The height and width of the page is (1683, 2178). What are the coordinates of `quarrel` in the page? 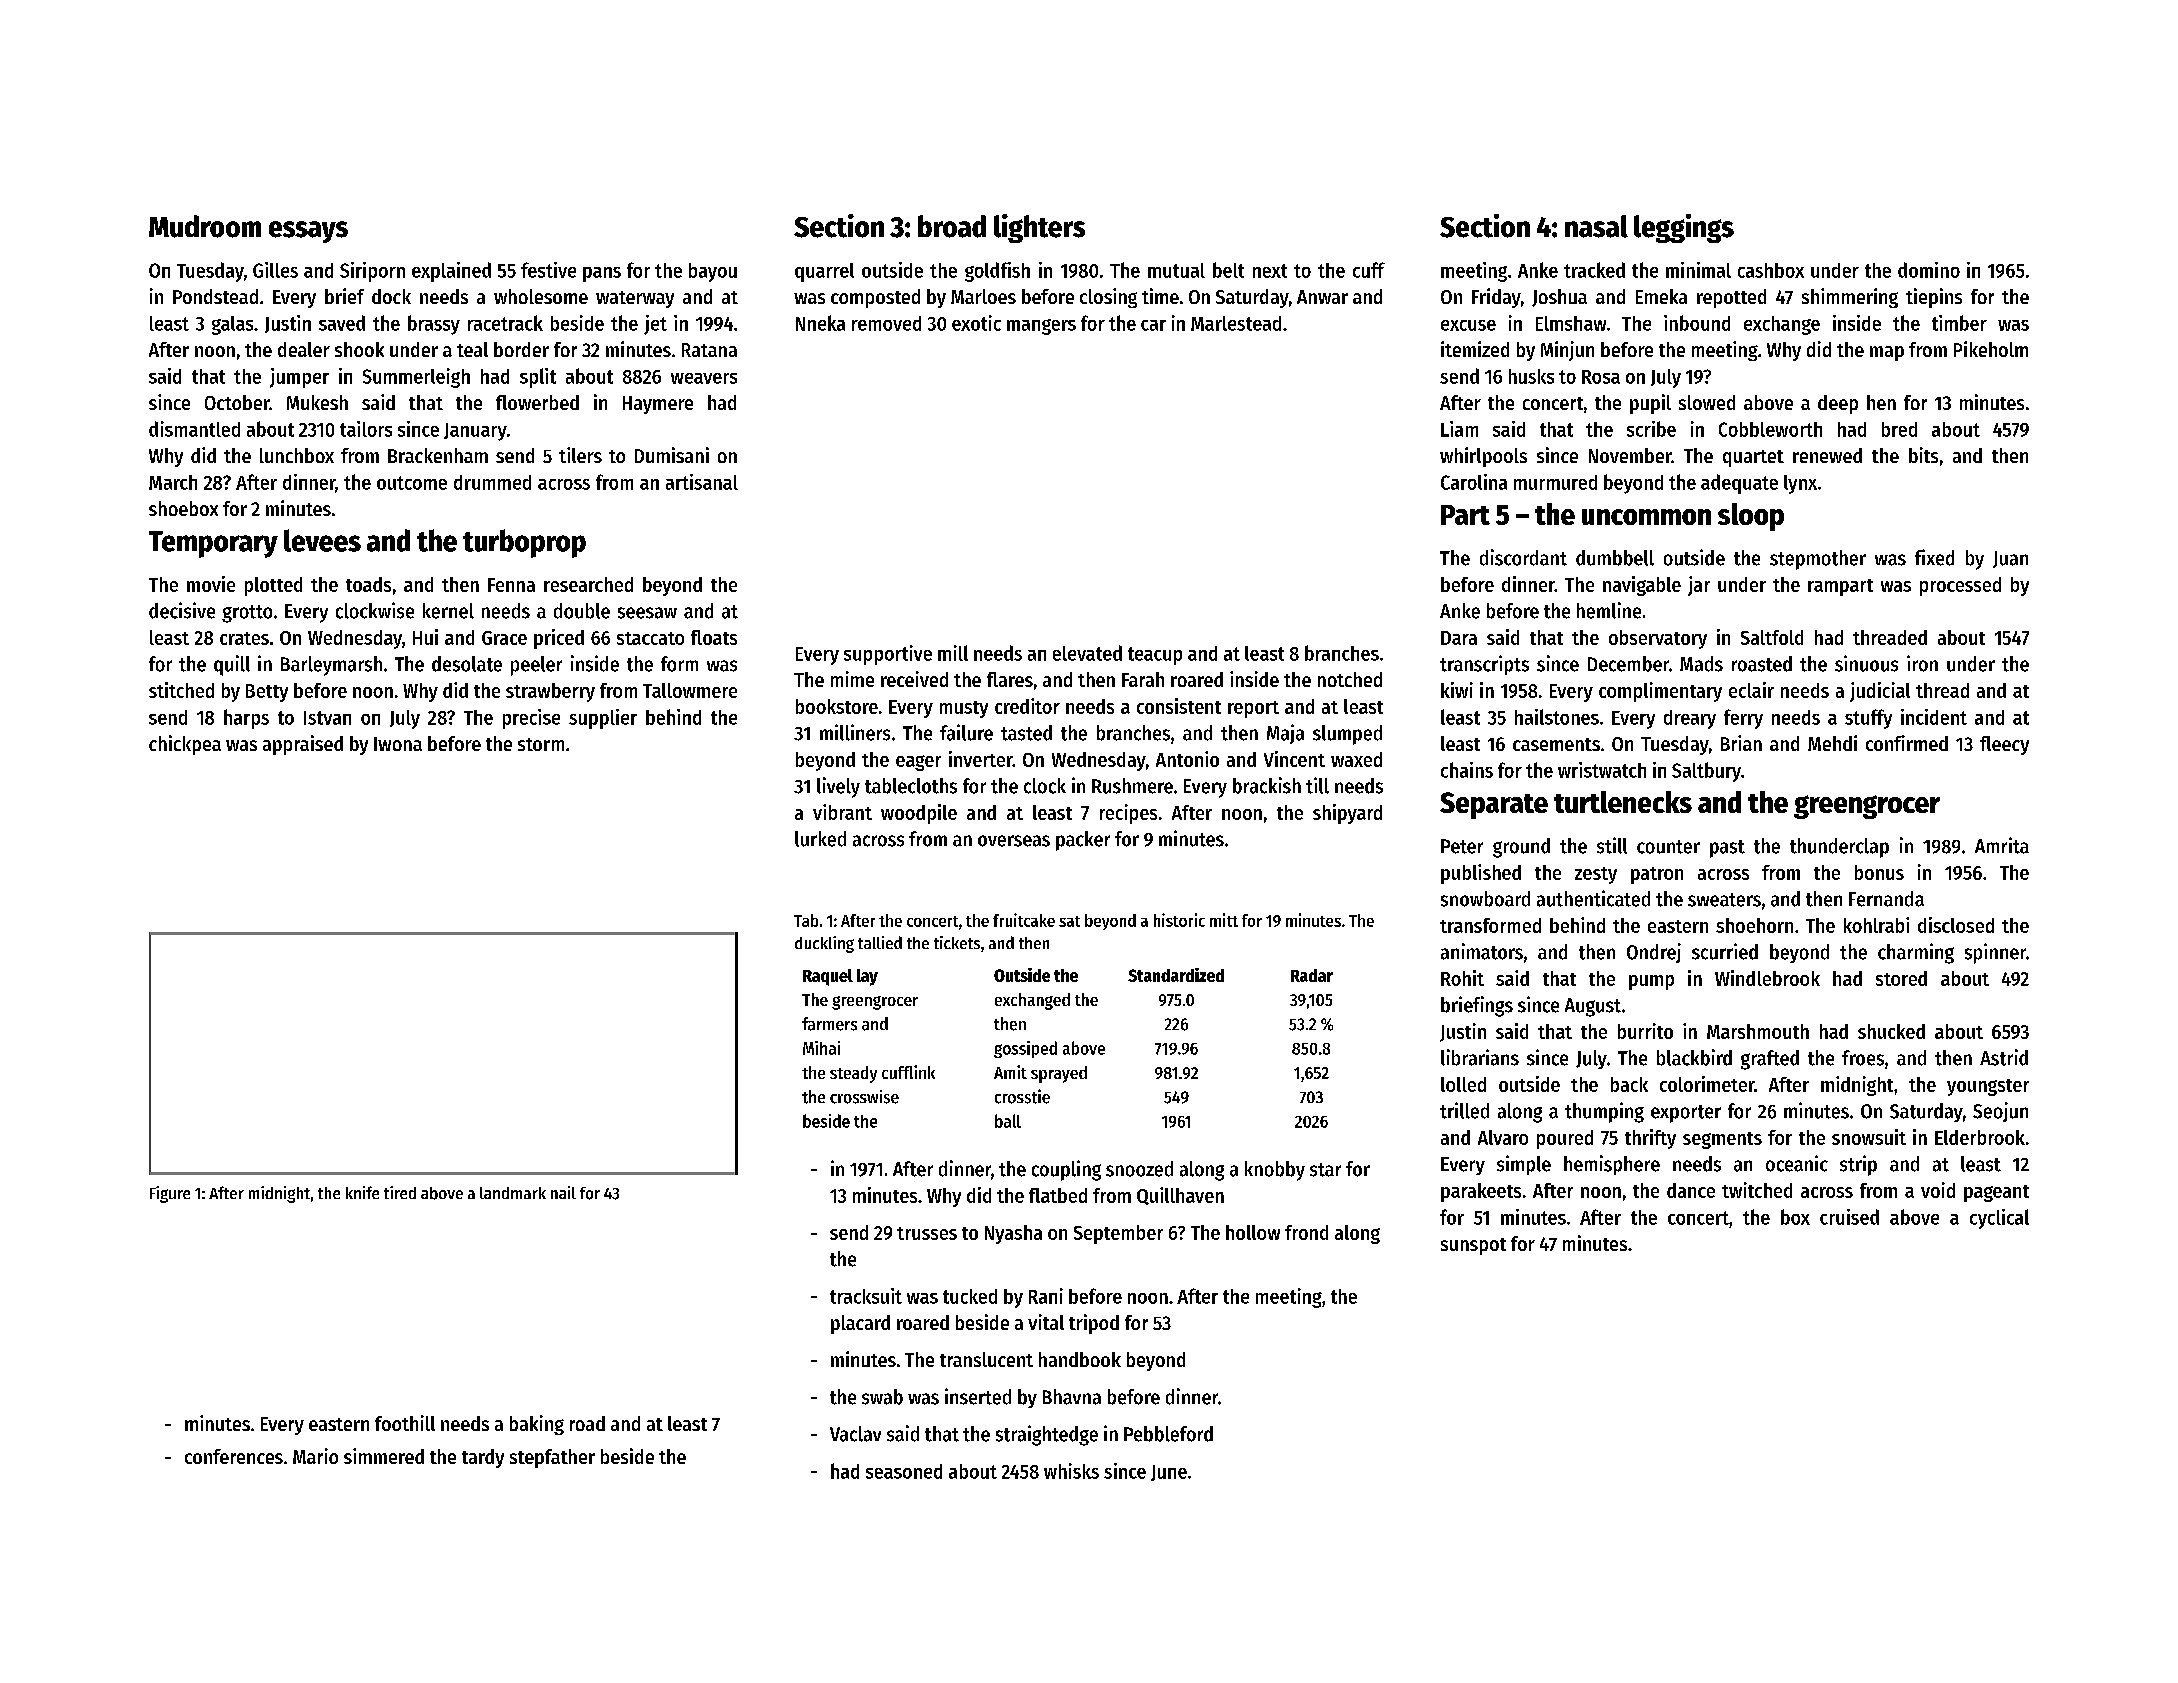 It's located at (824, 272).
